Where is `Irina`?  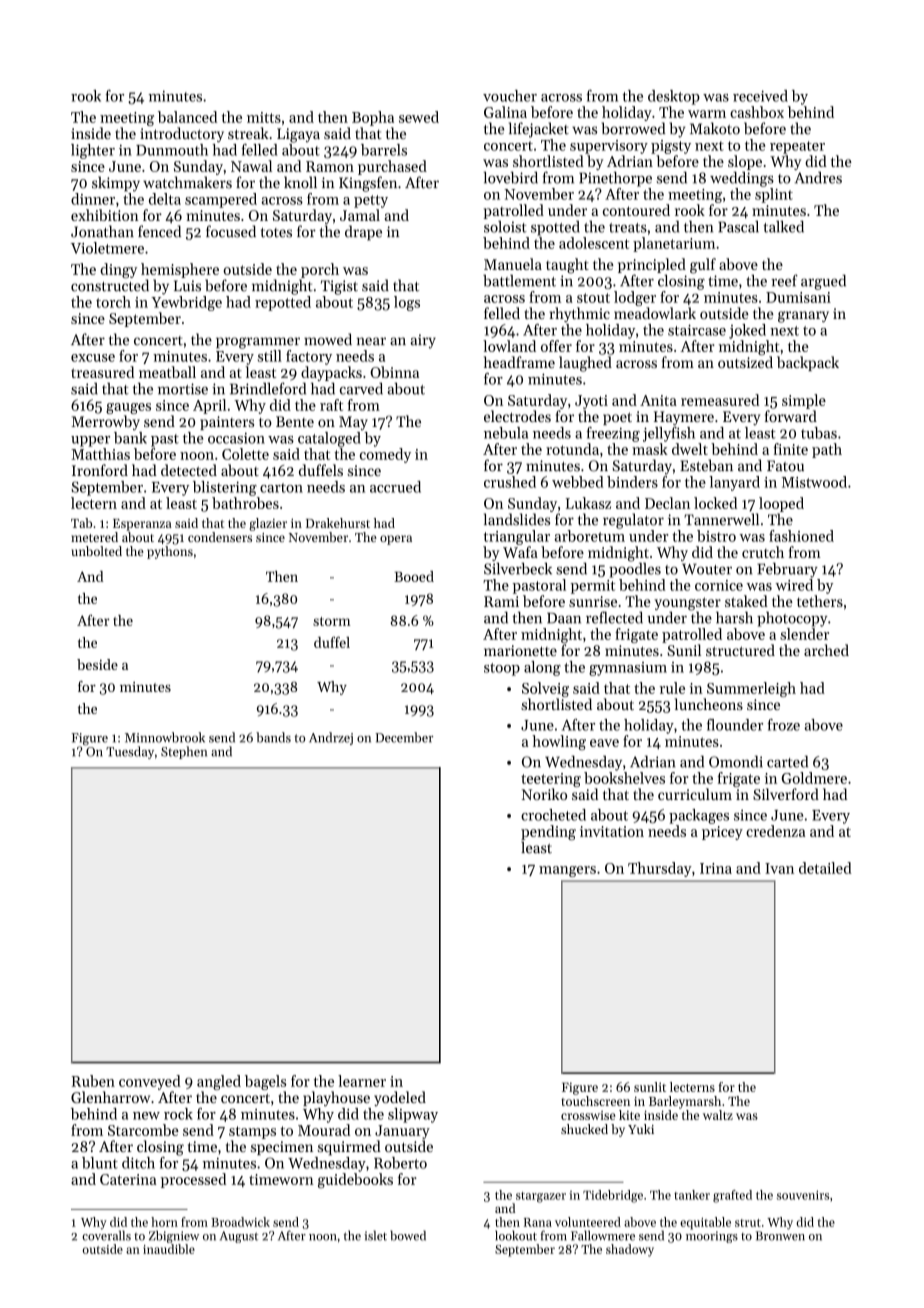
Irina is located at coordinates (716, 868).
